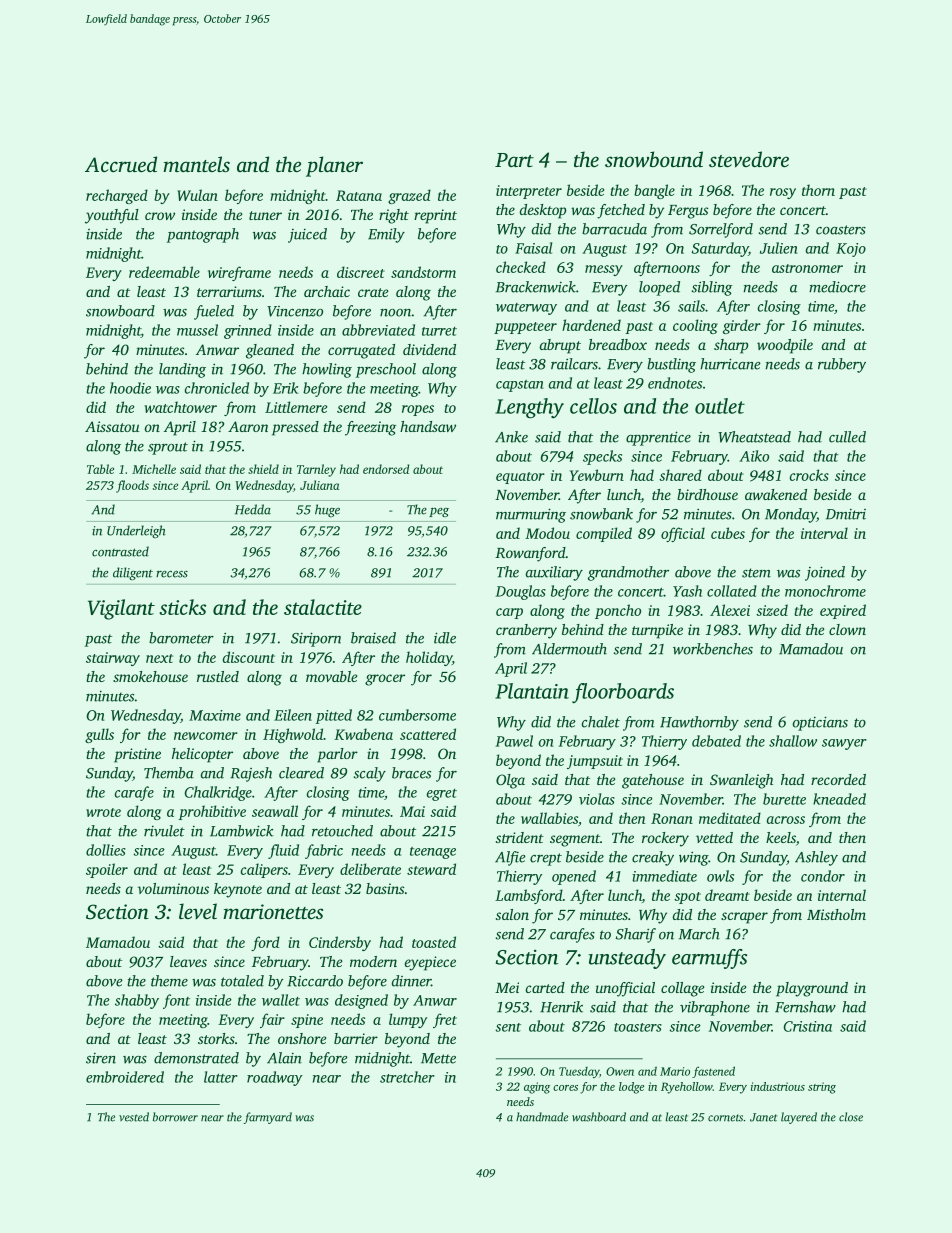 The image size is (952, 1233). Describe the element at coordinates (100, 469) in the document. I see `Table` at that location.
